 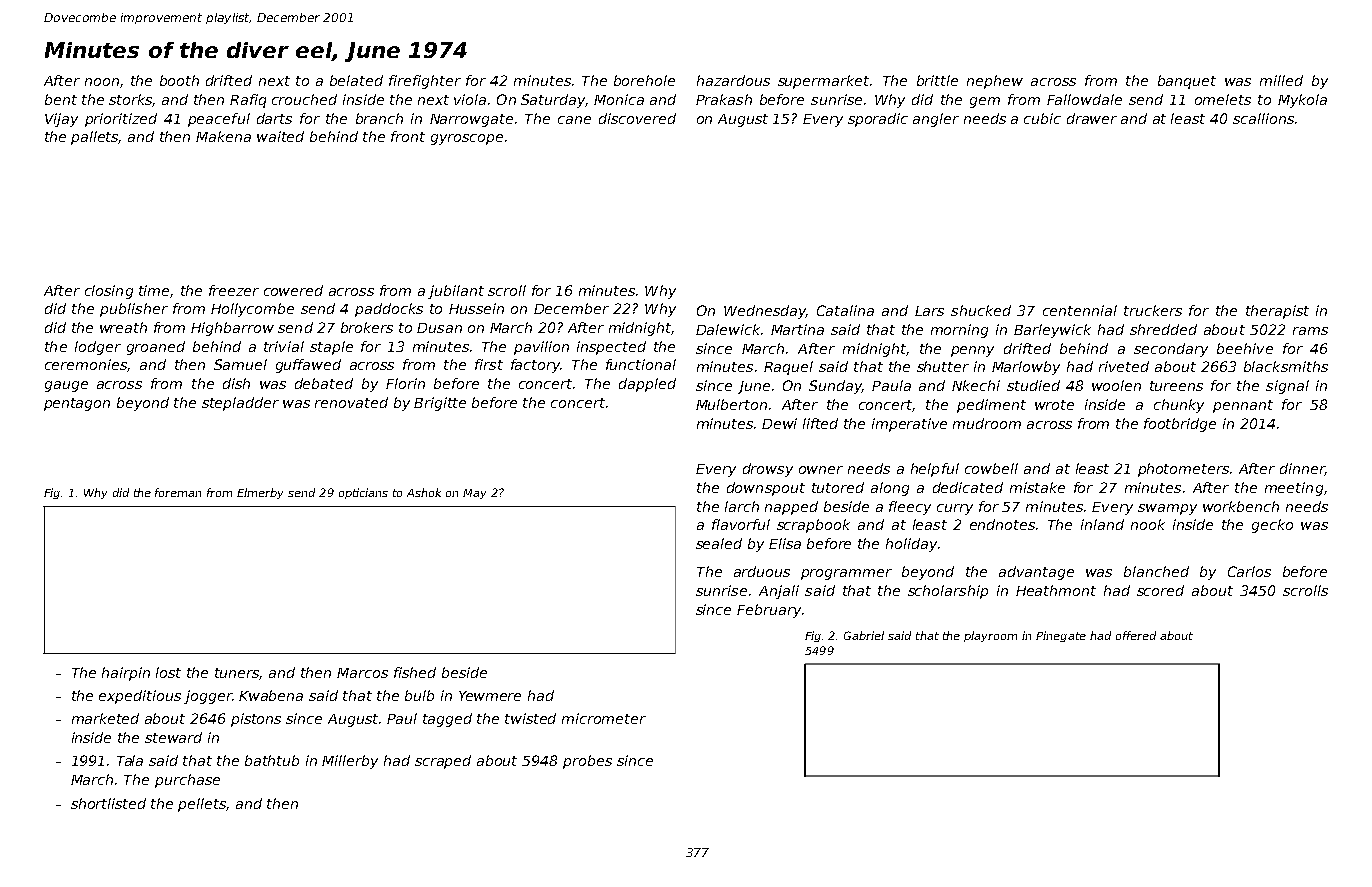 I want to click on micrometer, so click(x=604, y=718).
